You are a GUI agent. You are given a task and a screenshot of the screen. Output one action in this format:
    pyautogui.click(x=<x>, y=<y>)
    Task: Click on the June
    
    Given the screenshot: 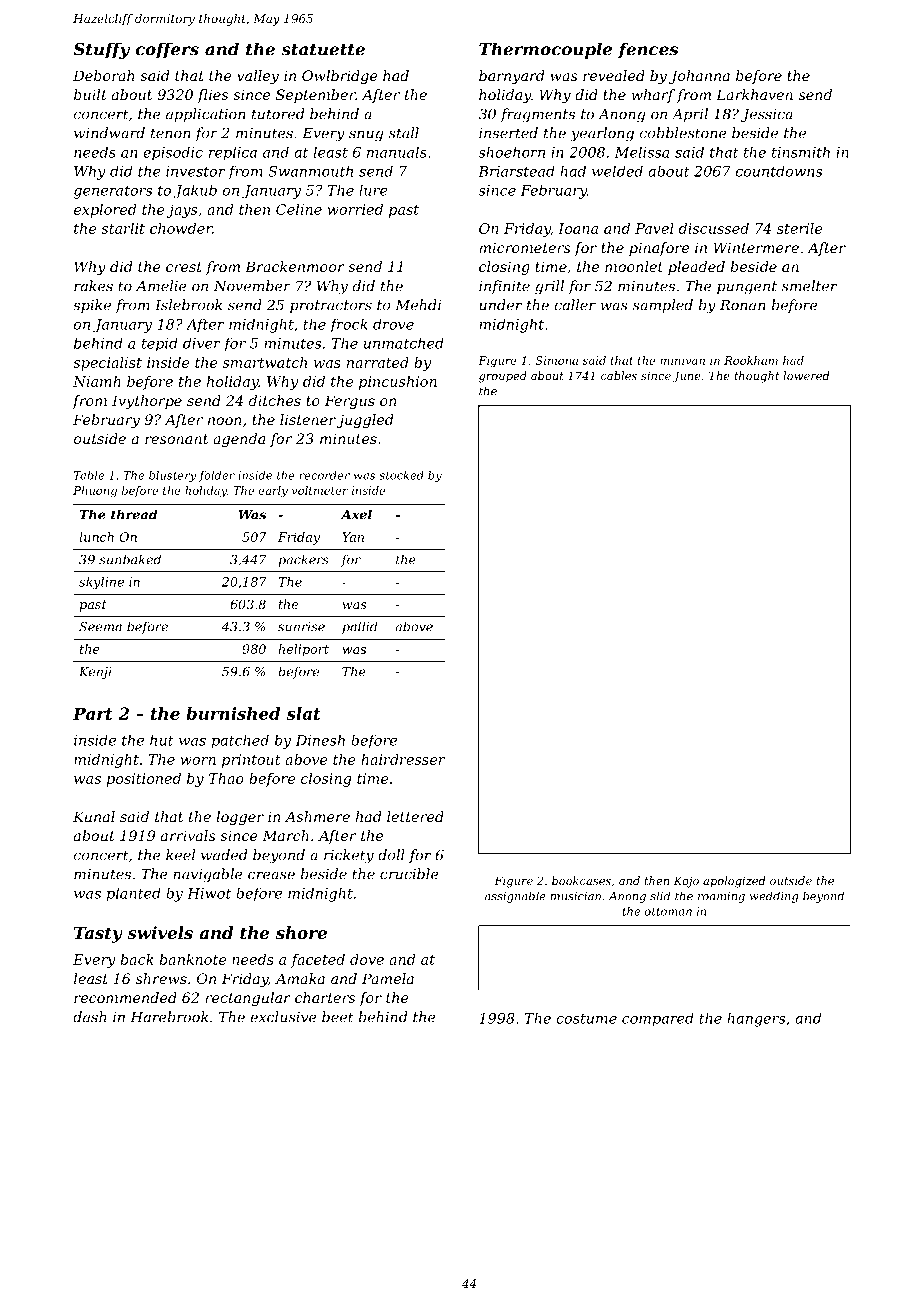 What is the action you would take?
    pyautogui.click(x=687, y=377)
